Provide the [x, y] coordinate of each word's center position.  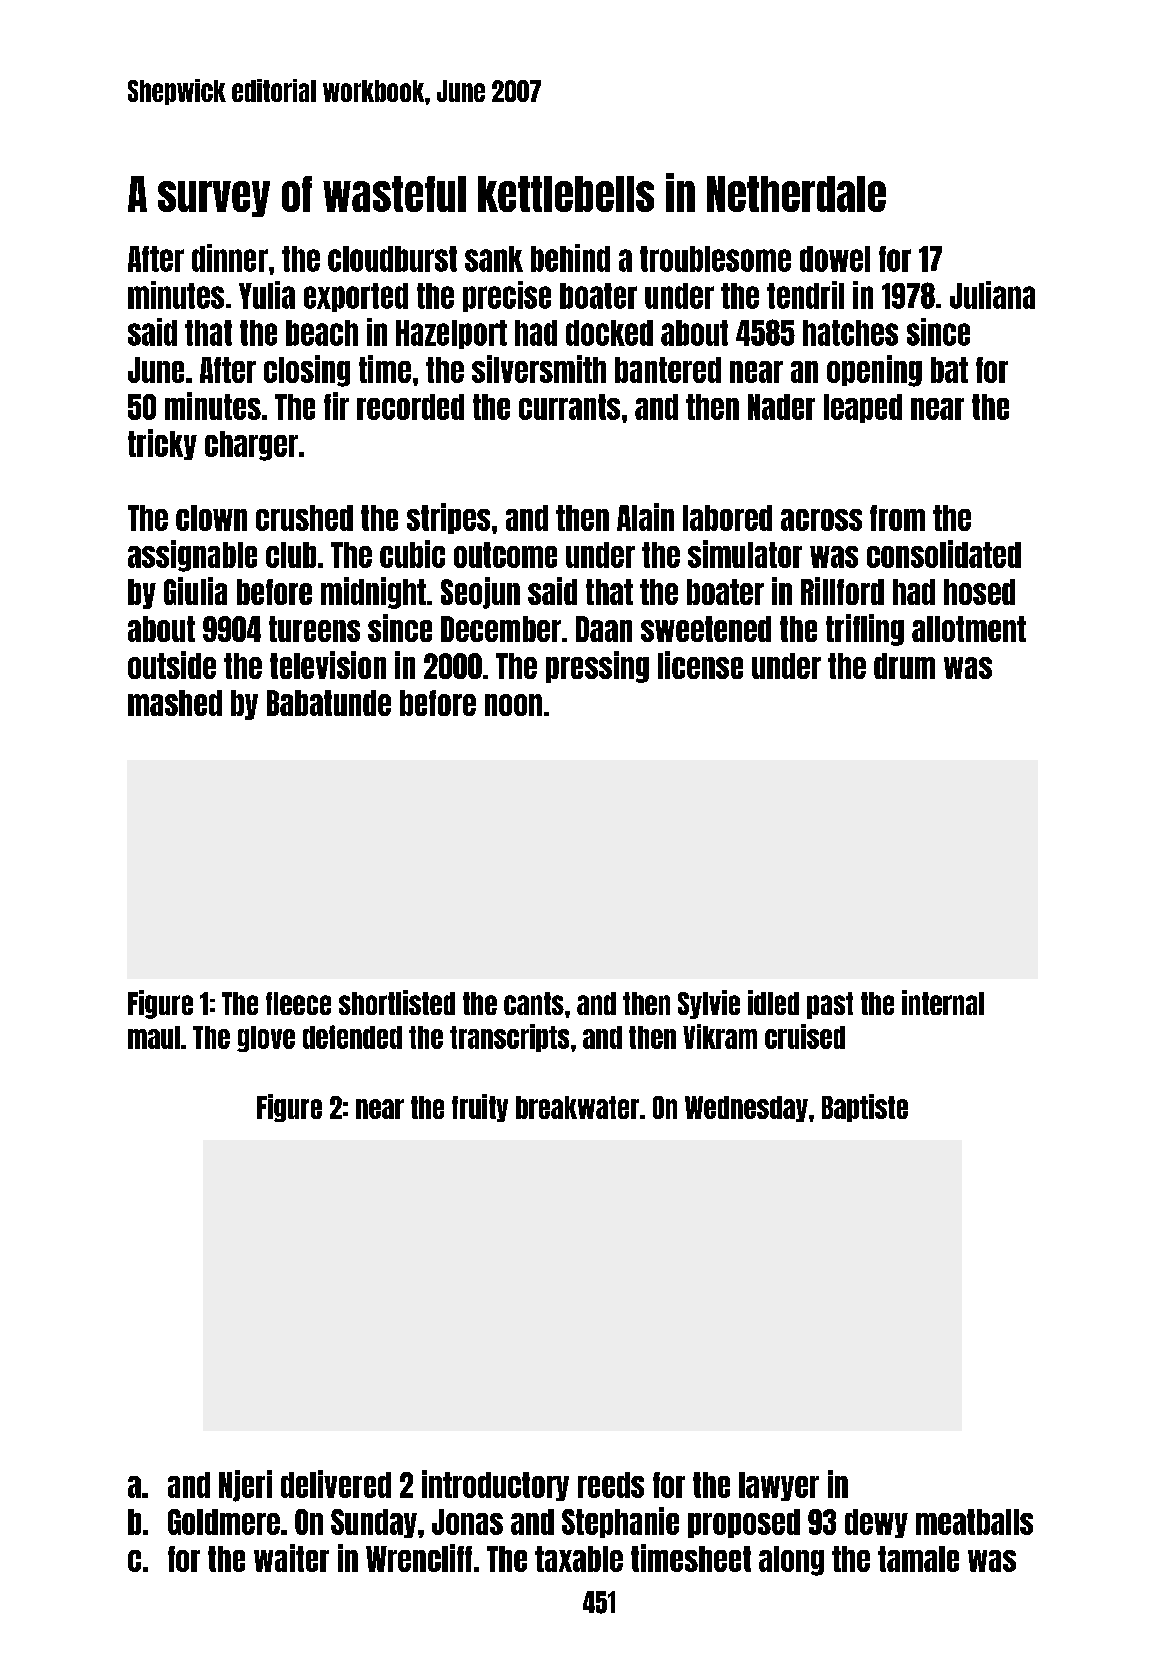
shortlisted [397, 1002]
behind [570, 258]
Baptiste [865, 1108]
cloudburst [392, 259]
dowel [835, 259]
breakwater [577, 1107]
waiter [291, 1558]
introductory [495, 1485]
